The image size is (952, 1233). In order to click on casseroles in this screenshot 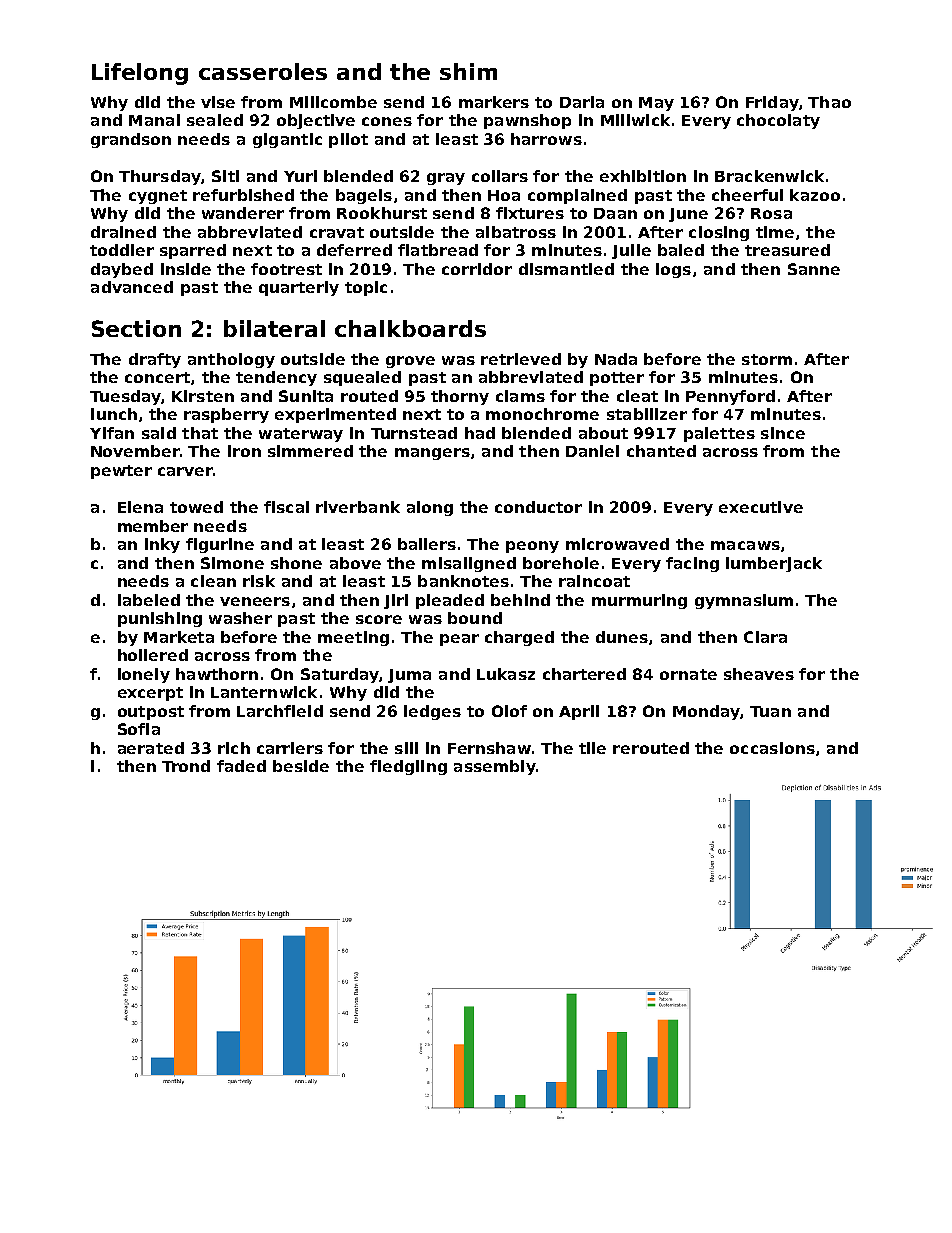, I will do `click(263, 71)`.
